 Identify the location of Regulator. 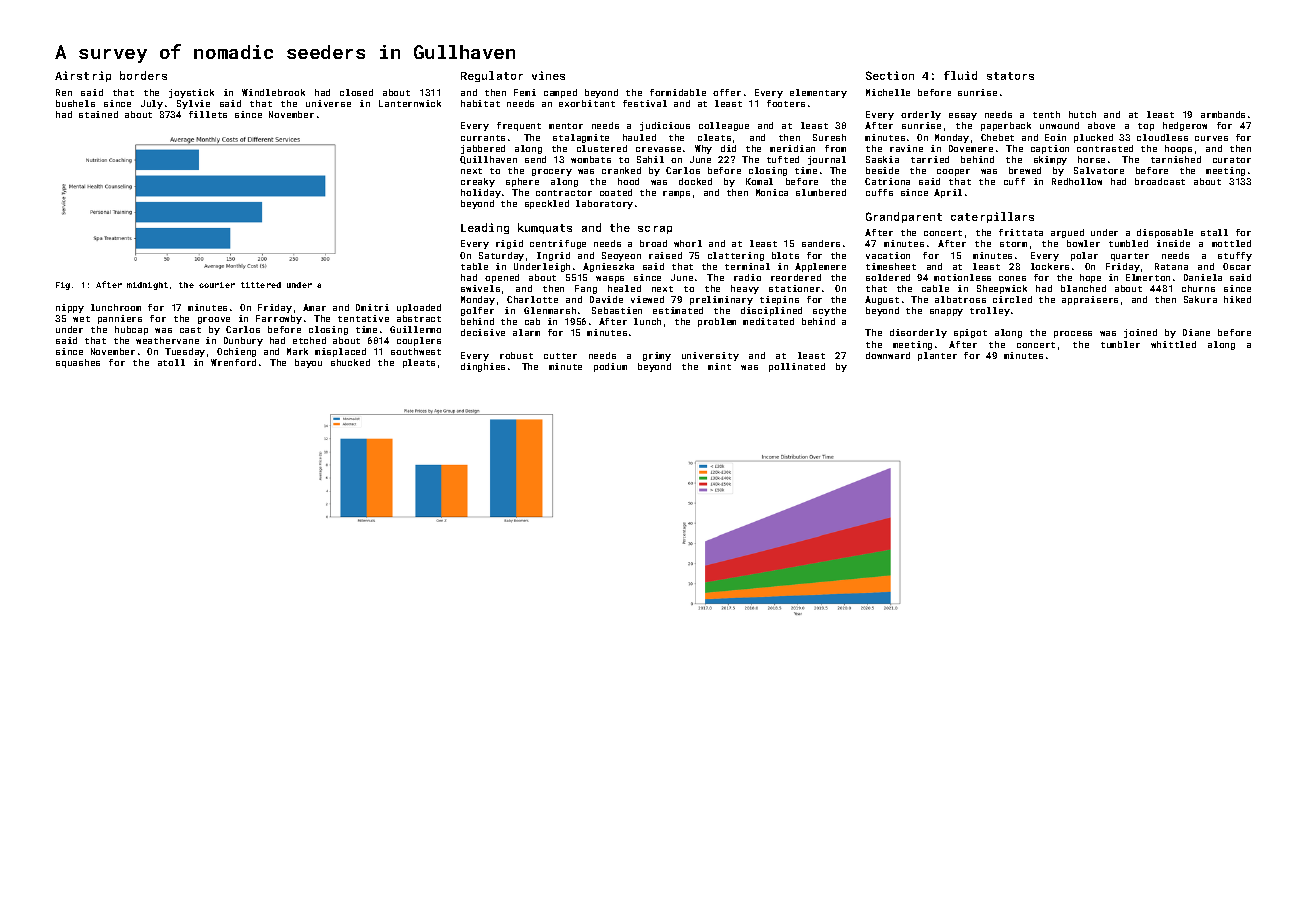
(492, 76).
